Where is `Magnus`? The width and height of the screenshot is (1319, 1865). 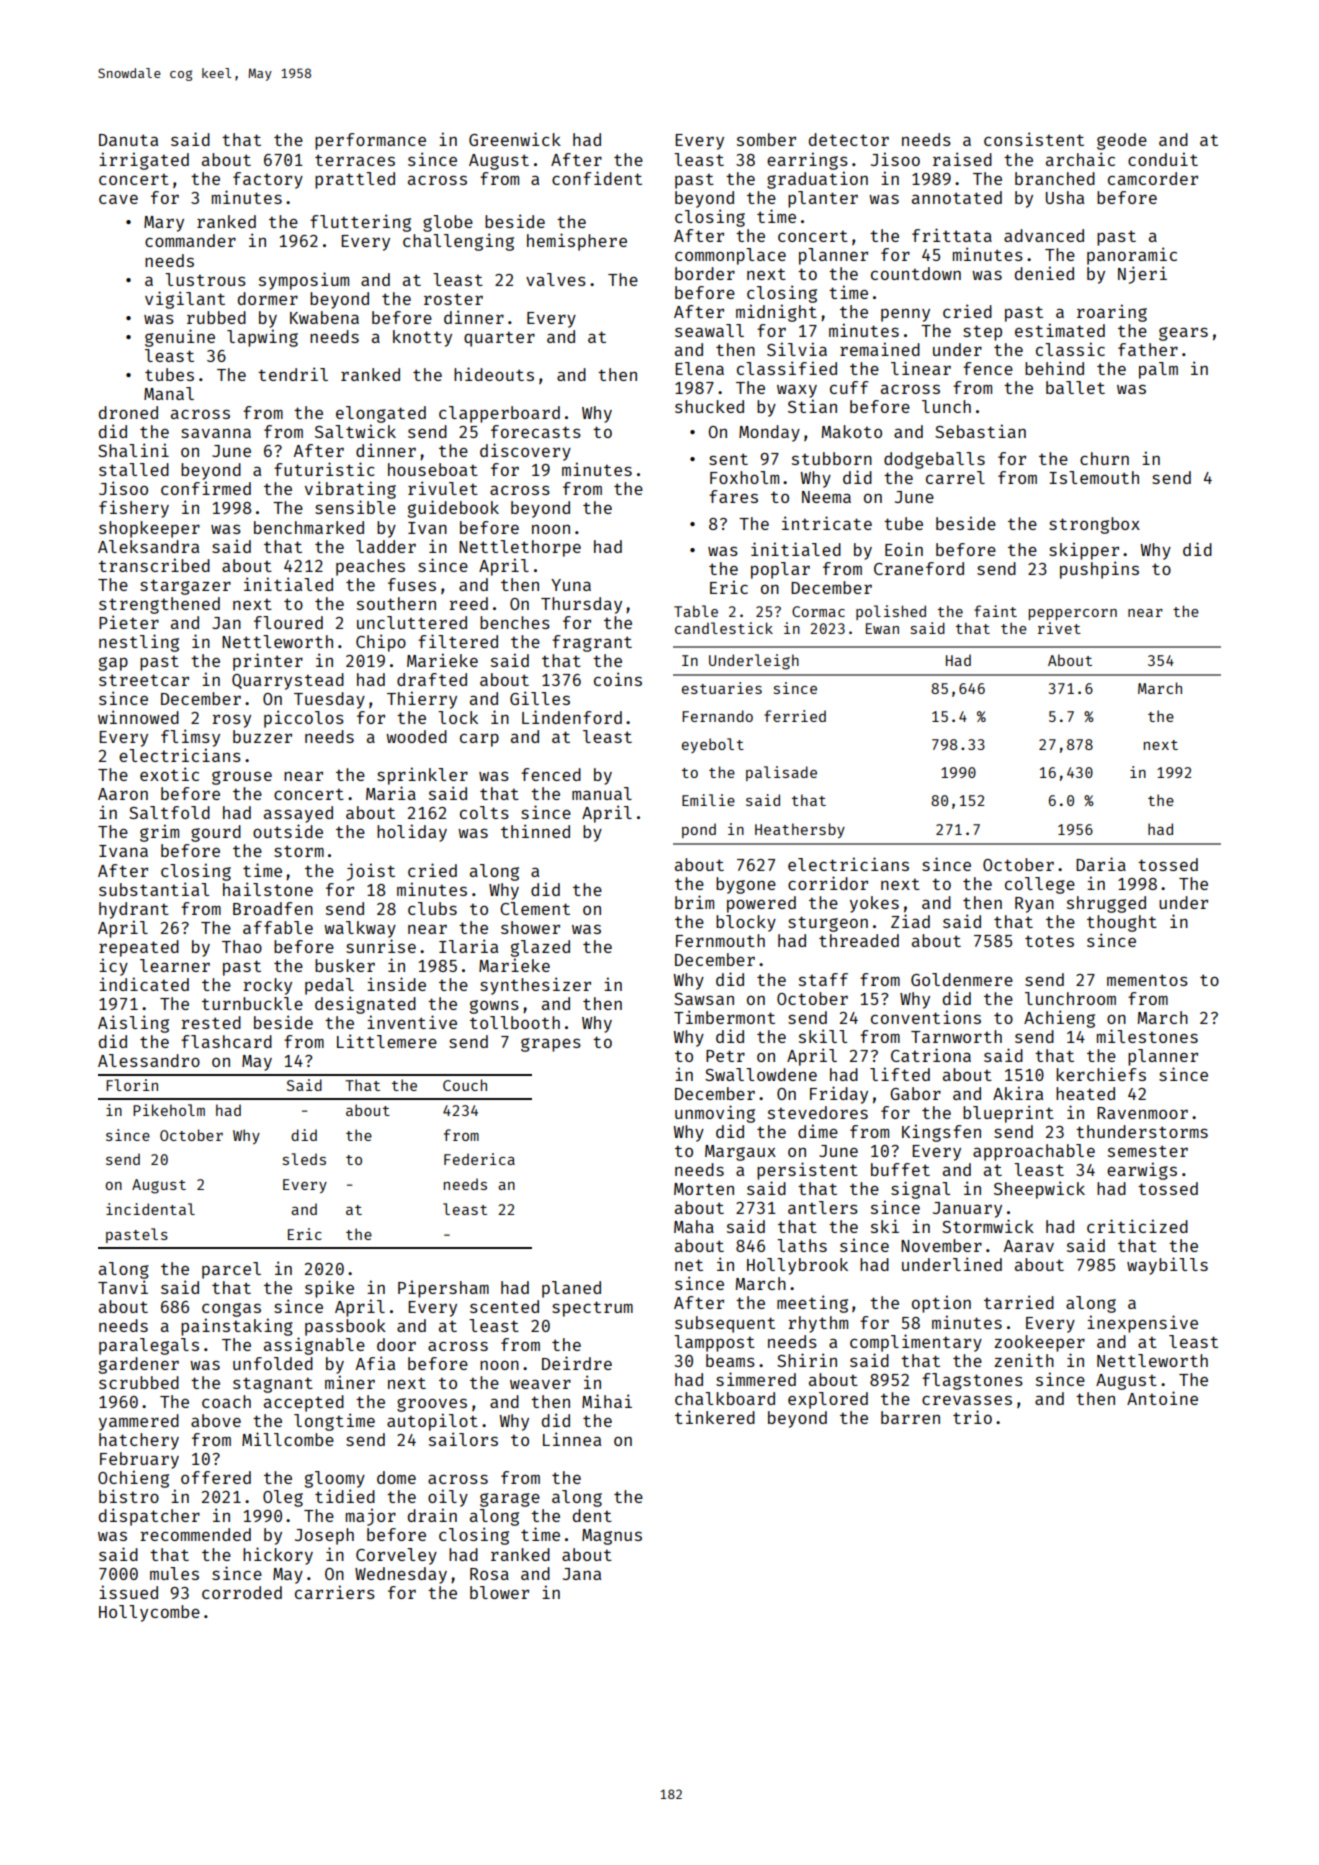 Magnus is located at coordinates (612, 1537).
